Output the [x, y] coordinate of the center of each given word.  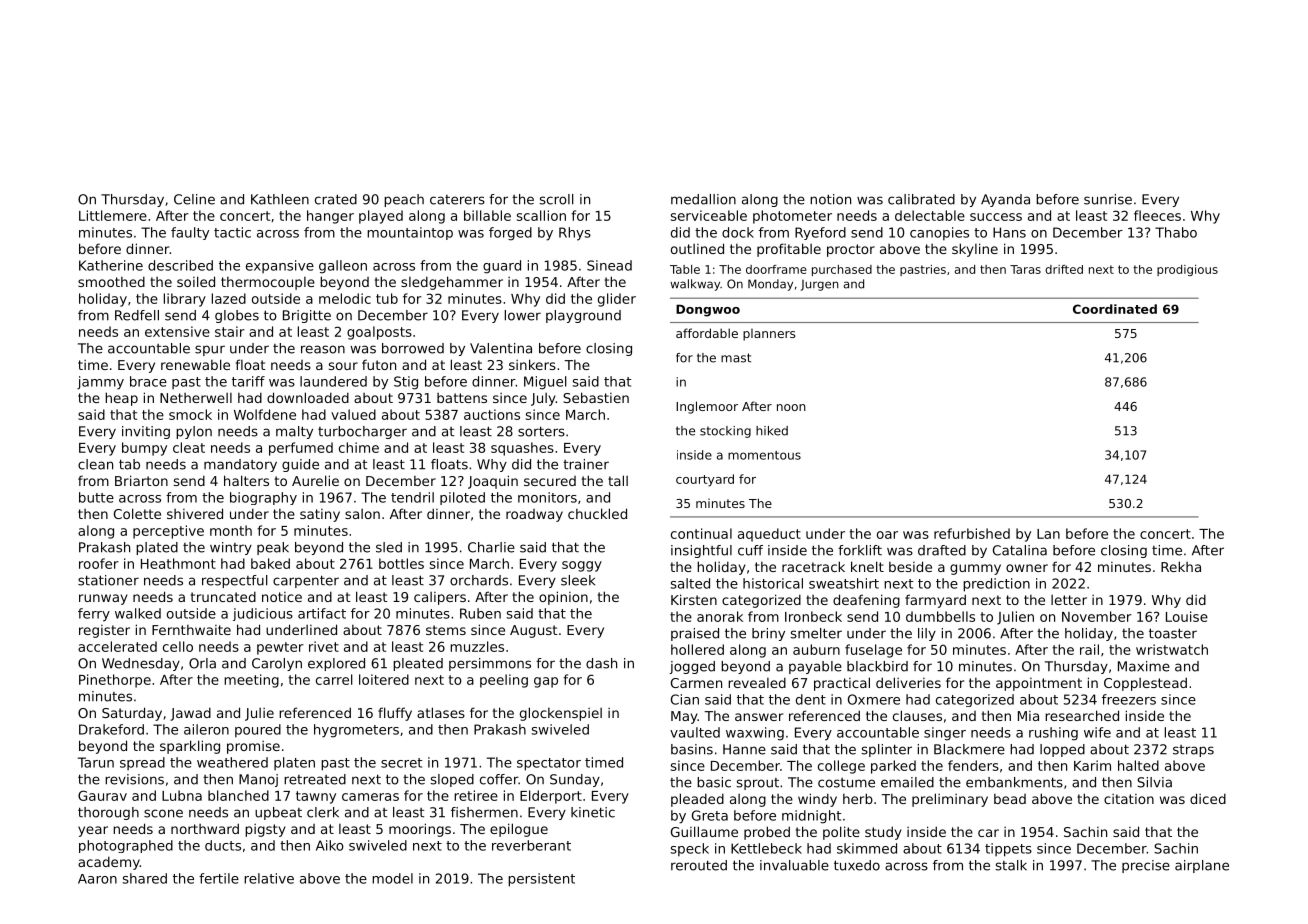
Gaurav [102, 795]
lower [523, 315]
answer [759, 717]
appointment [1039, 684]
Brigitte [307, 316]
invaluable [794, 865]
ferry [94, 615]
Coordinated [1115, 309]
